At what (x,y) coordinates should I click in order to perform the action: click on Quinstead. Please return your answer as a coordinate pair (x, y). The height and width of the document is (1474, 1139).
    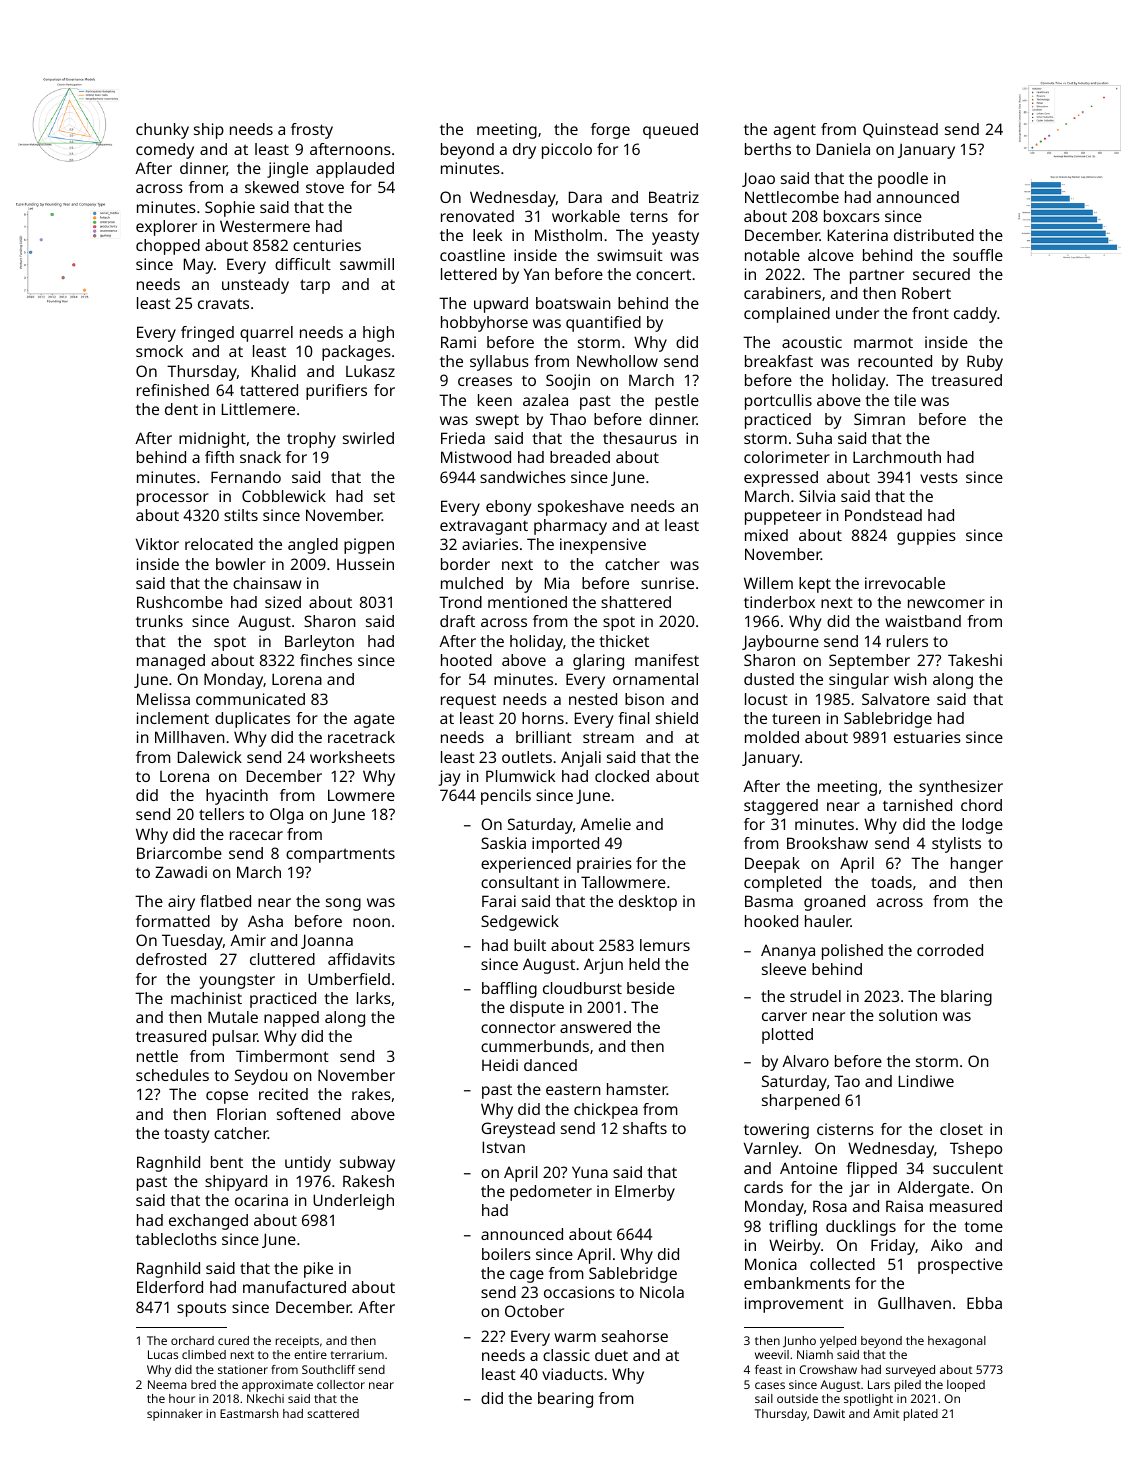
    Looking at the image, I should click on (900, 130).
